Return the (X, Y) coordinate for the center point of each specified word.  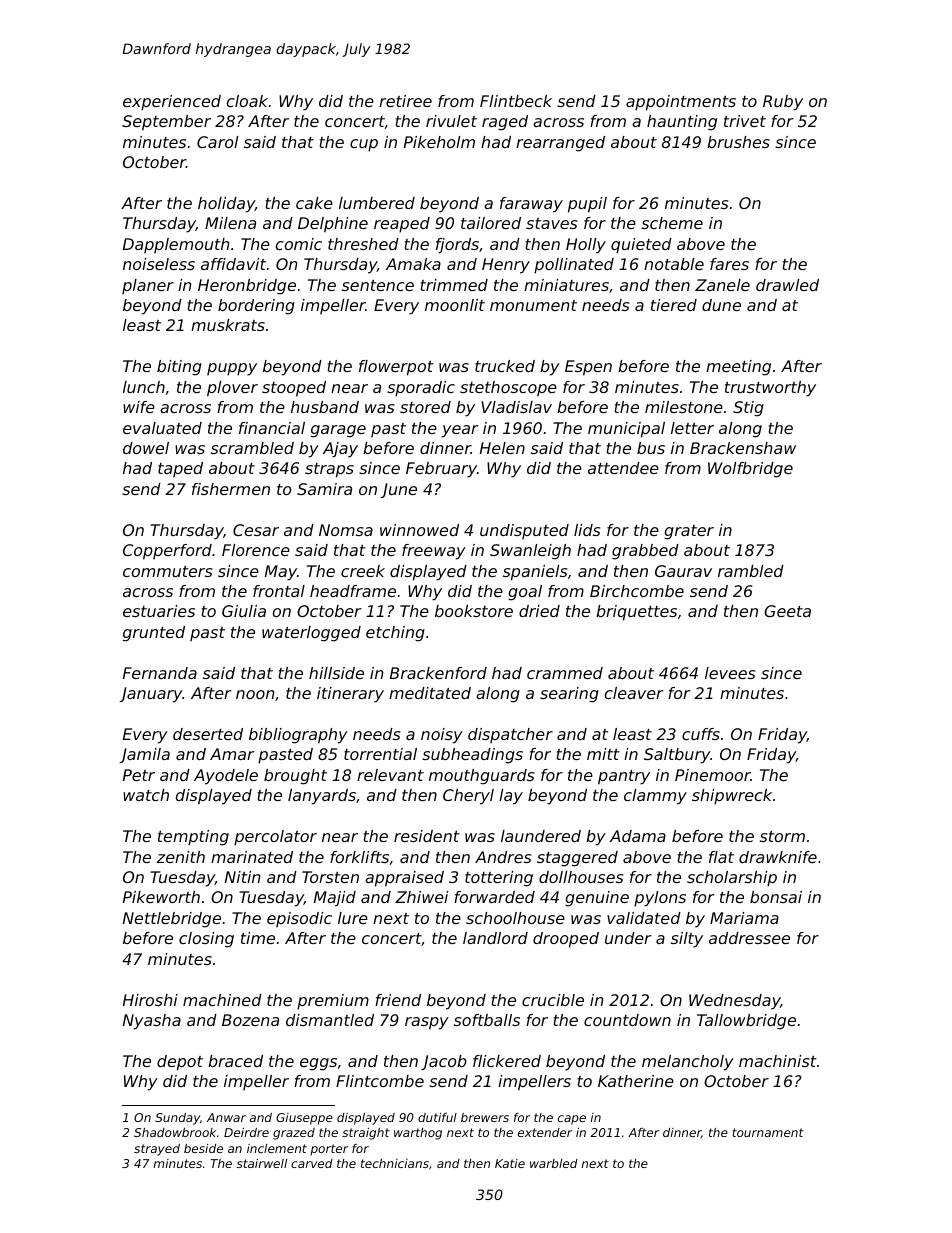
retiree (405, 101)
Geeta (787, 611)
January (151, 695)
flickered (507, 1061)
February (441, 470)
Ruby (783, 103)
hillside (336, 673)
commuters (167, 571)
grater (689, 532)
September (166, 123)
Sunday (177, 1119)
